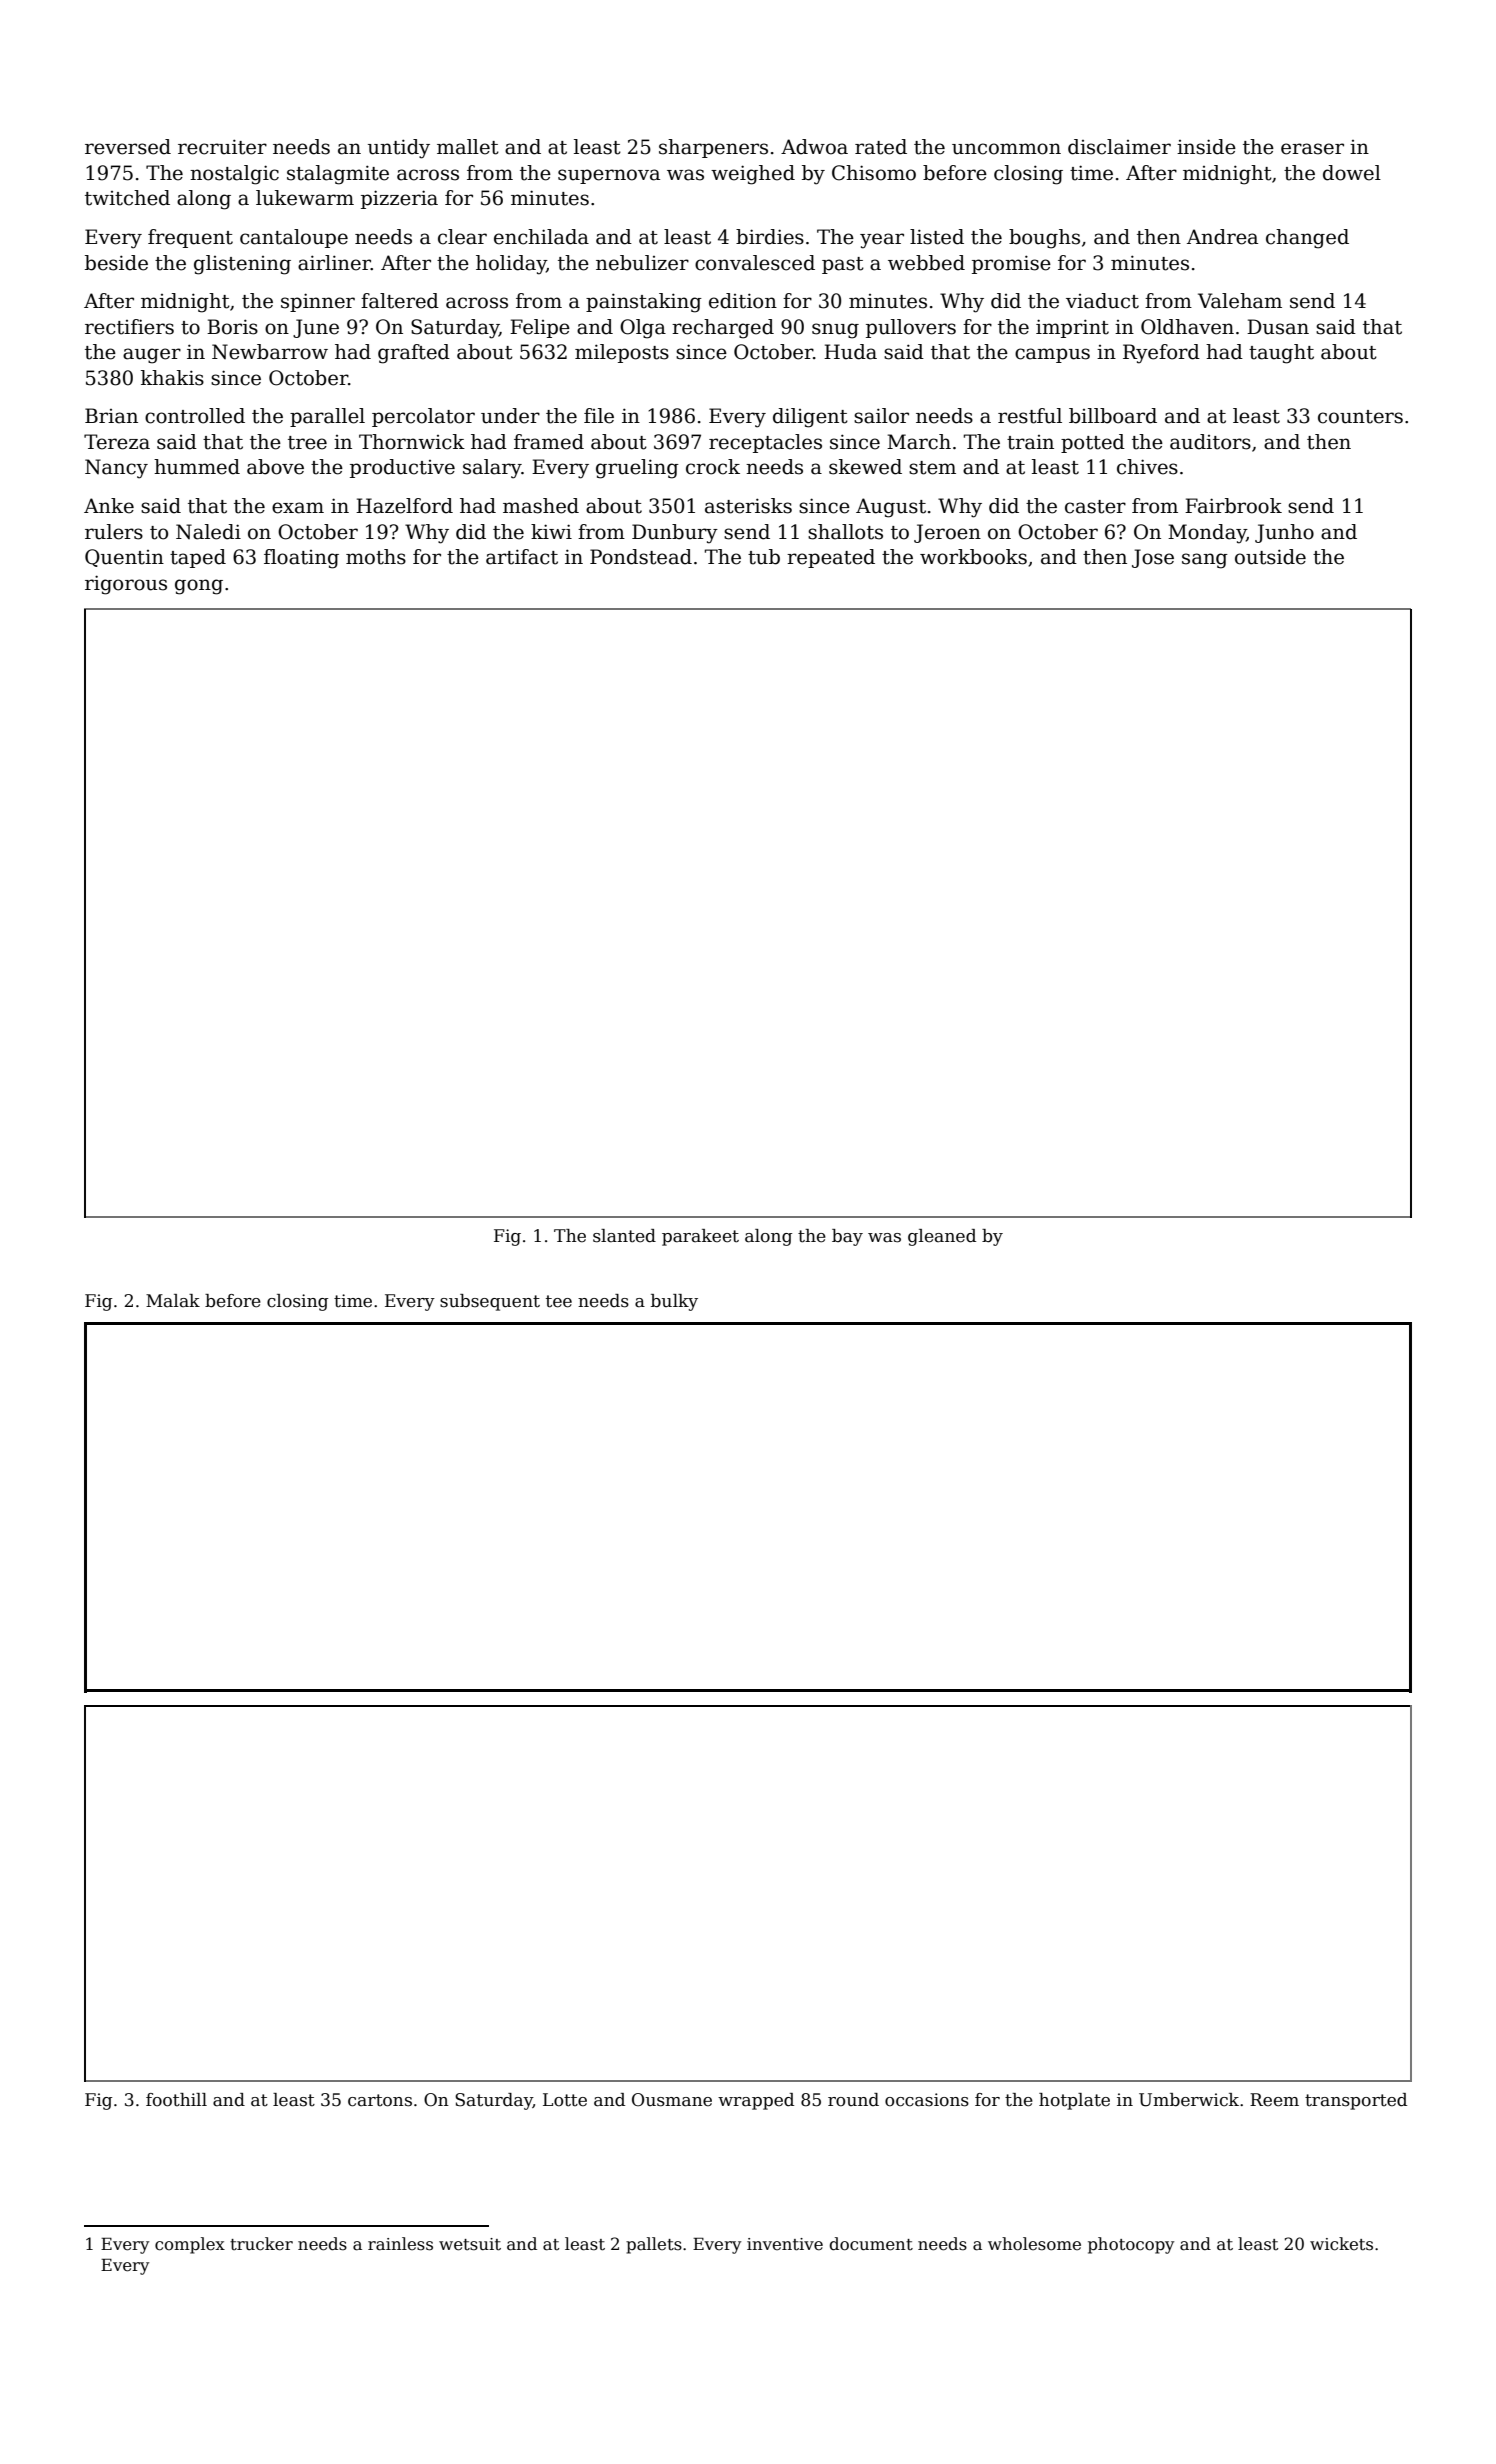  Describe the element at coordinates (490, 1302) in the document. I see `subsequent` at that location.
